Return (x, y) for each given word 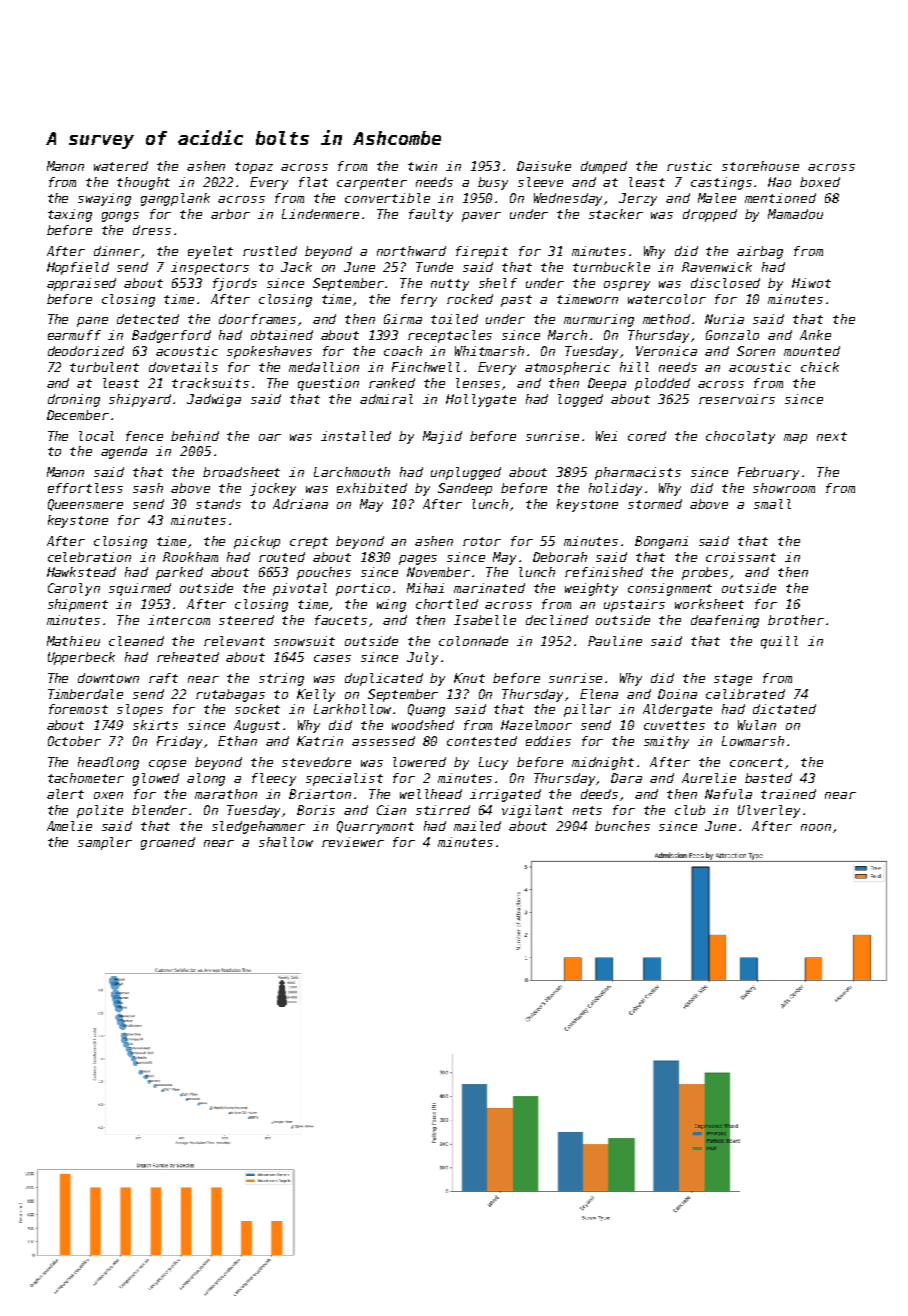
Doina (677, 694)
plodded (662, 384)
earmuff (74, 335)
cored (647, 436)
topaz (254, 168)
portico (363, 589)
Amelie (69, 826)
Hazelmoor (536, 725)
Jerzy (638, 199)
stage (733, 680)
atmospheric (567, 368)
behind (195, 436)
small (772, 504)
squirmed (140, 589)
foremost (78, 709)
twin (422, 166)
